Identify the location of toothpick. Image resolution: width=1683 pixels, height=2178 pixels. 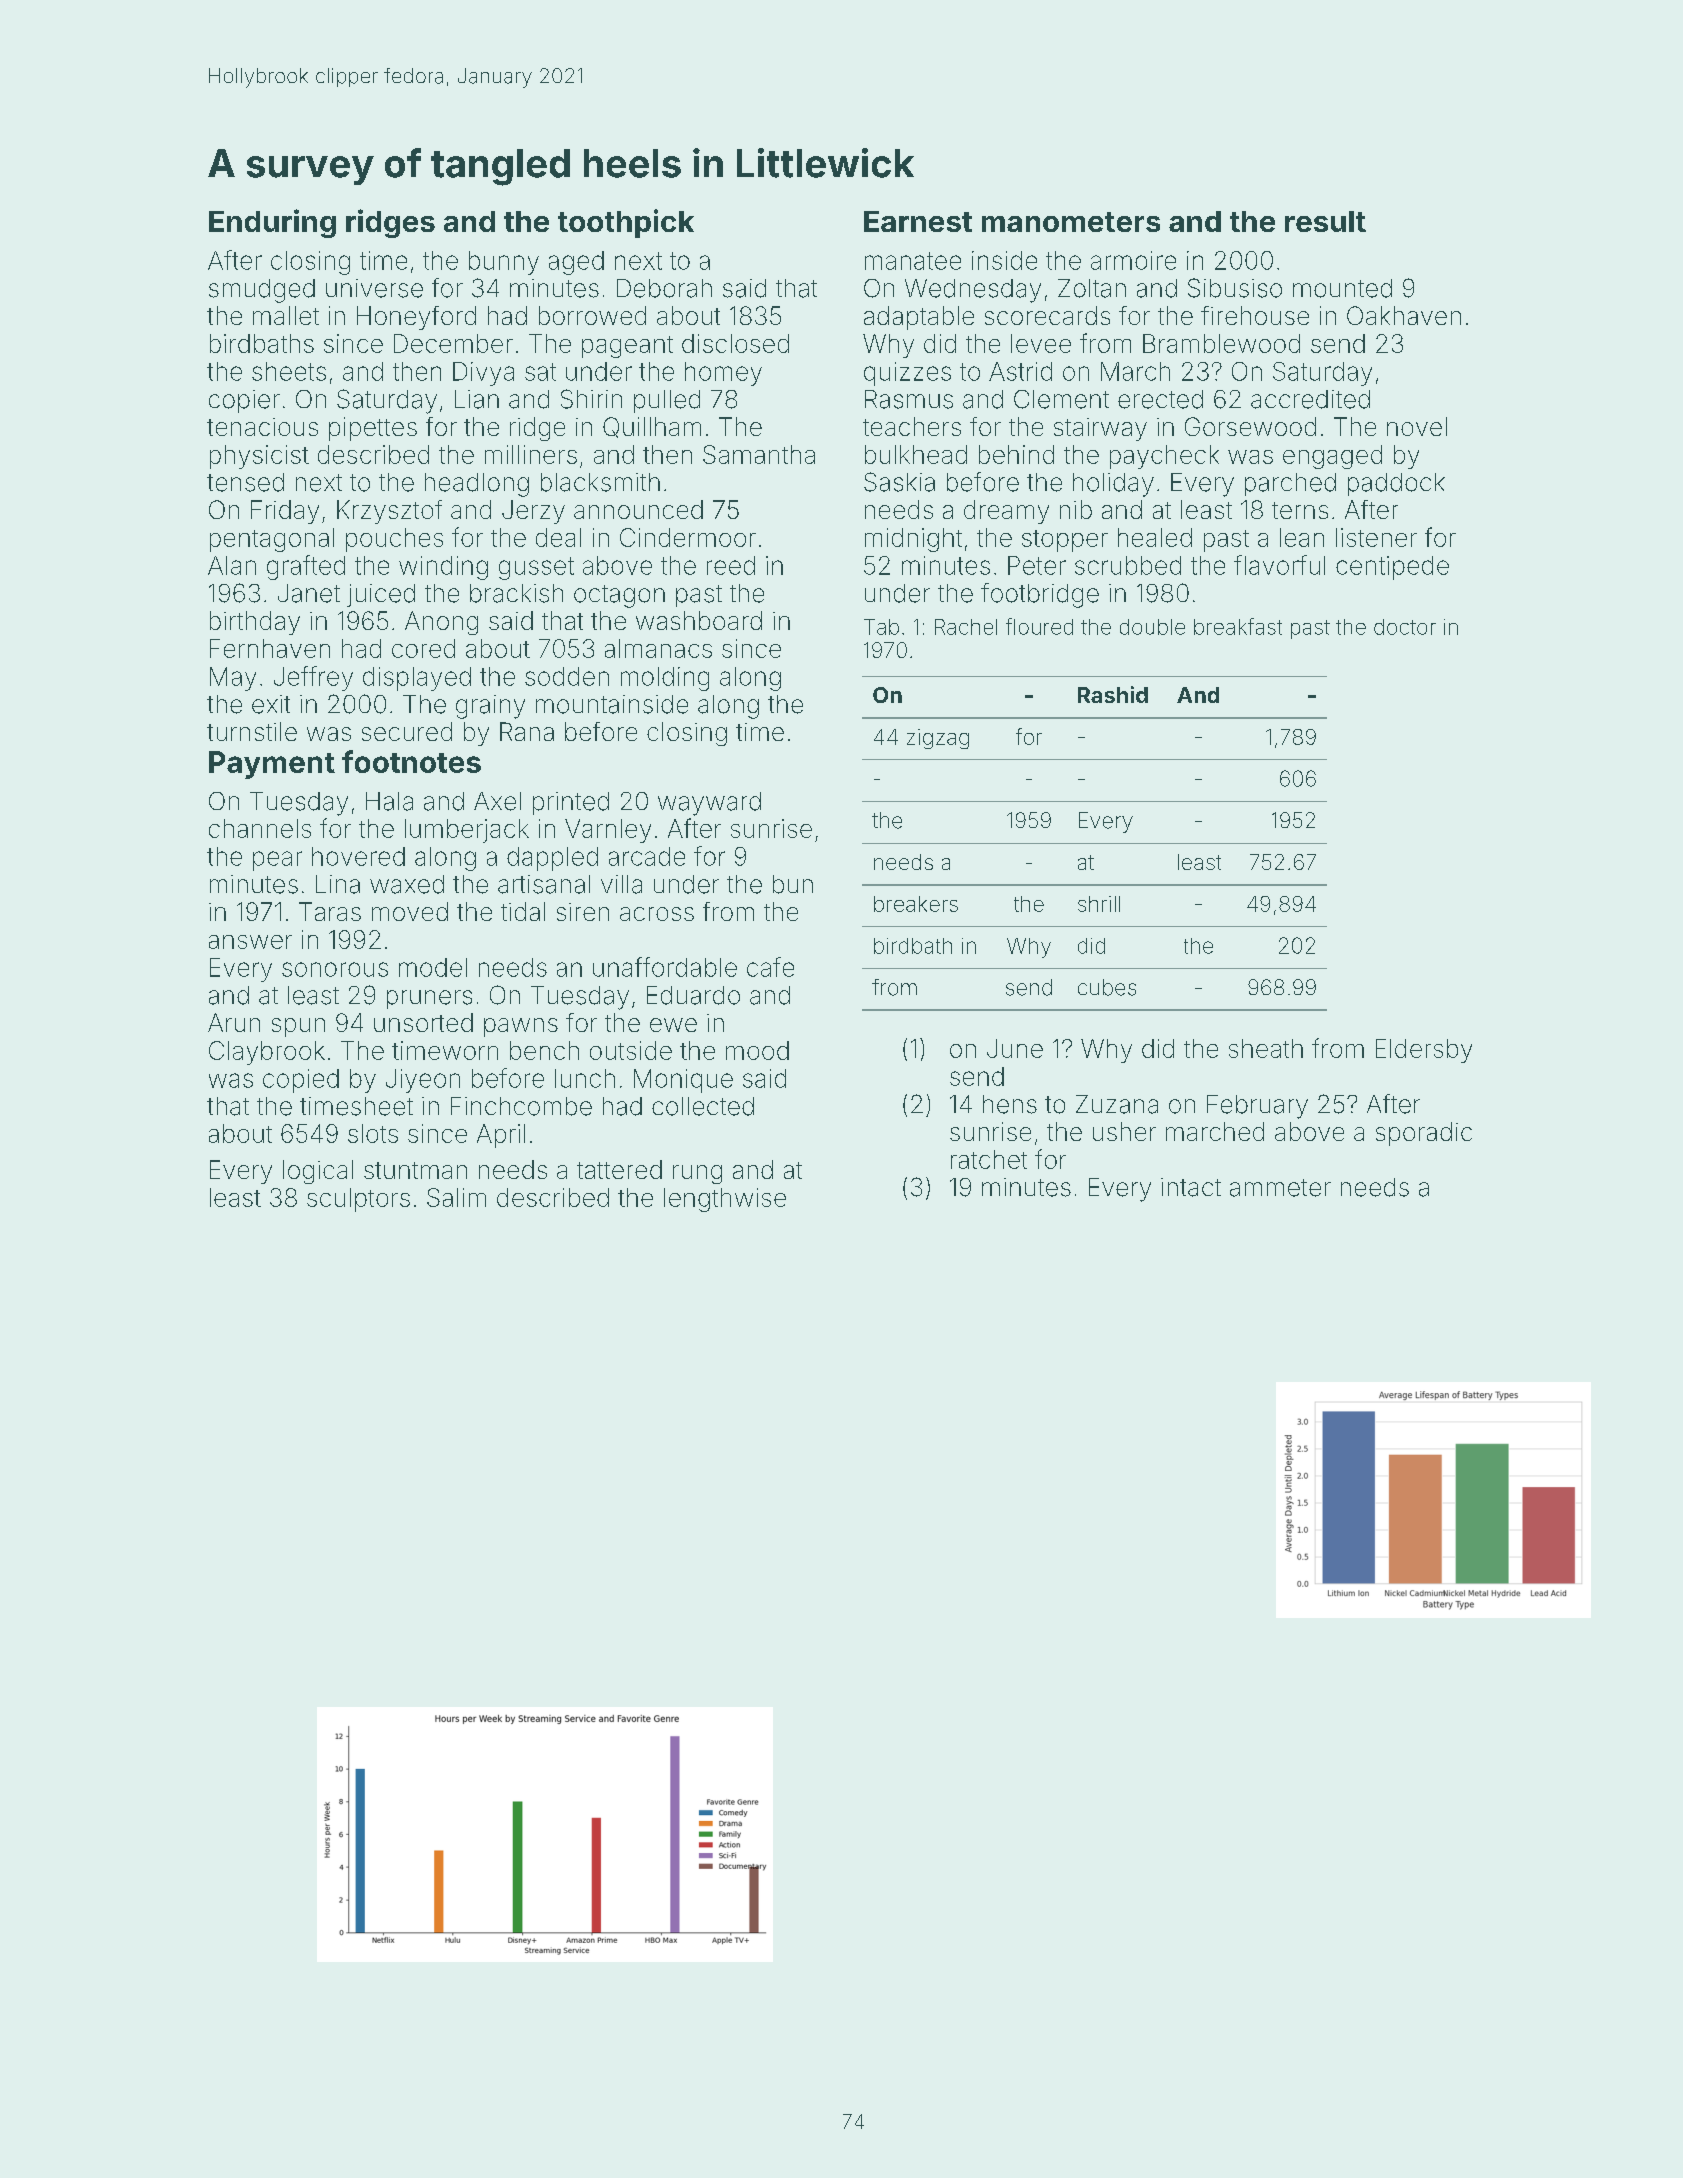
(626, 223).
